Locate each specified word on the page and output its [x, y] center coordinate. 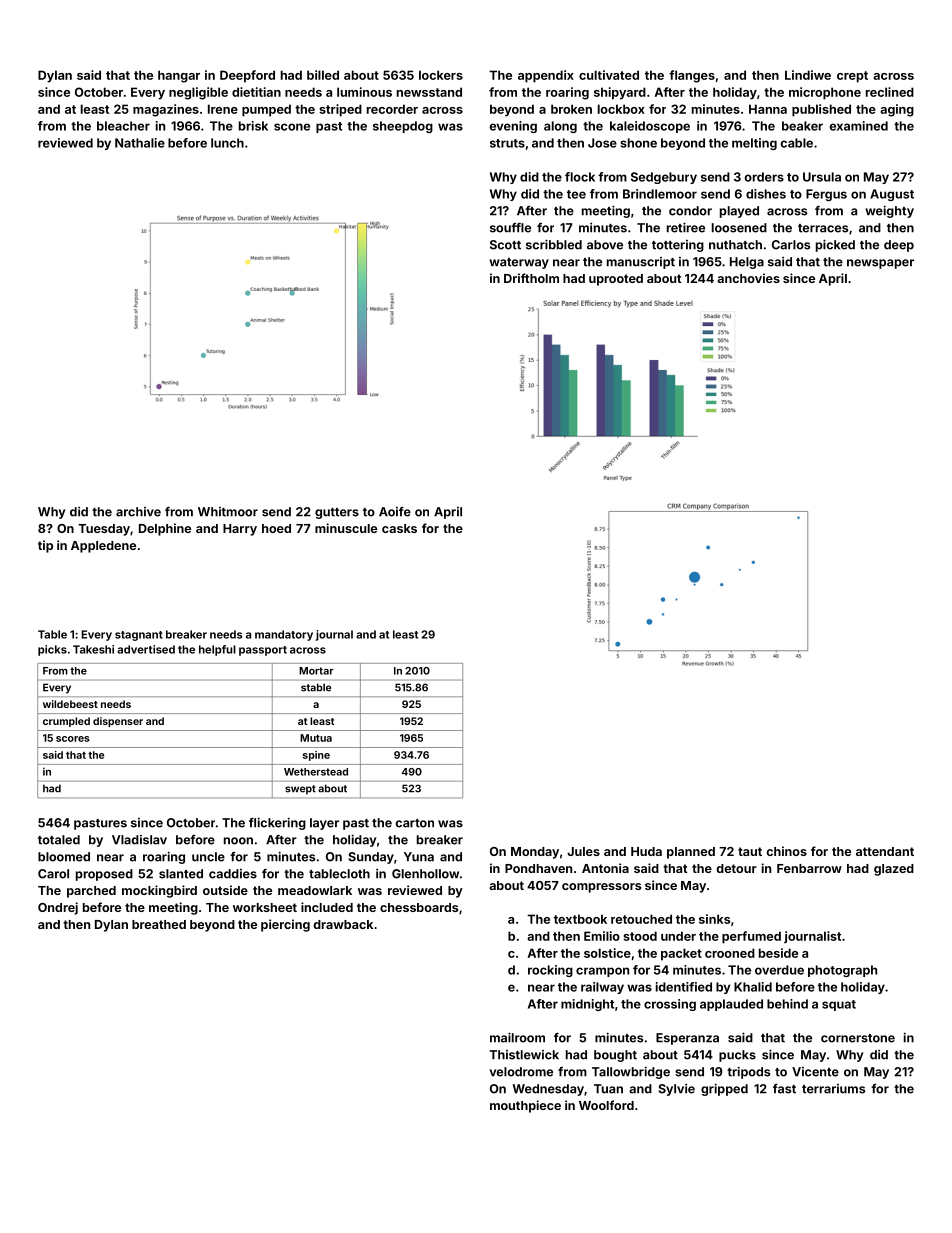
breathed [159, 924]
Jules [583, 851]
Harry [240, 530]
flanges [692, 76]
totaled [59, 840]
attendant [885, 851]
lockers [441, 75]
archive [138, 512]
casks [399, 528]
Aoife [395, 512]
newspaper [880, 264]
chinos [786, 851]
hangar [179, 76]
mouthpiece [525, 1106]
